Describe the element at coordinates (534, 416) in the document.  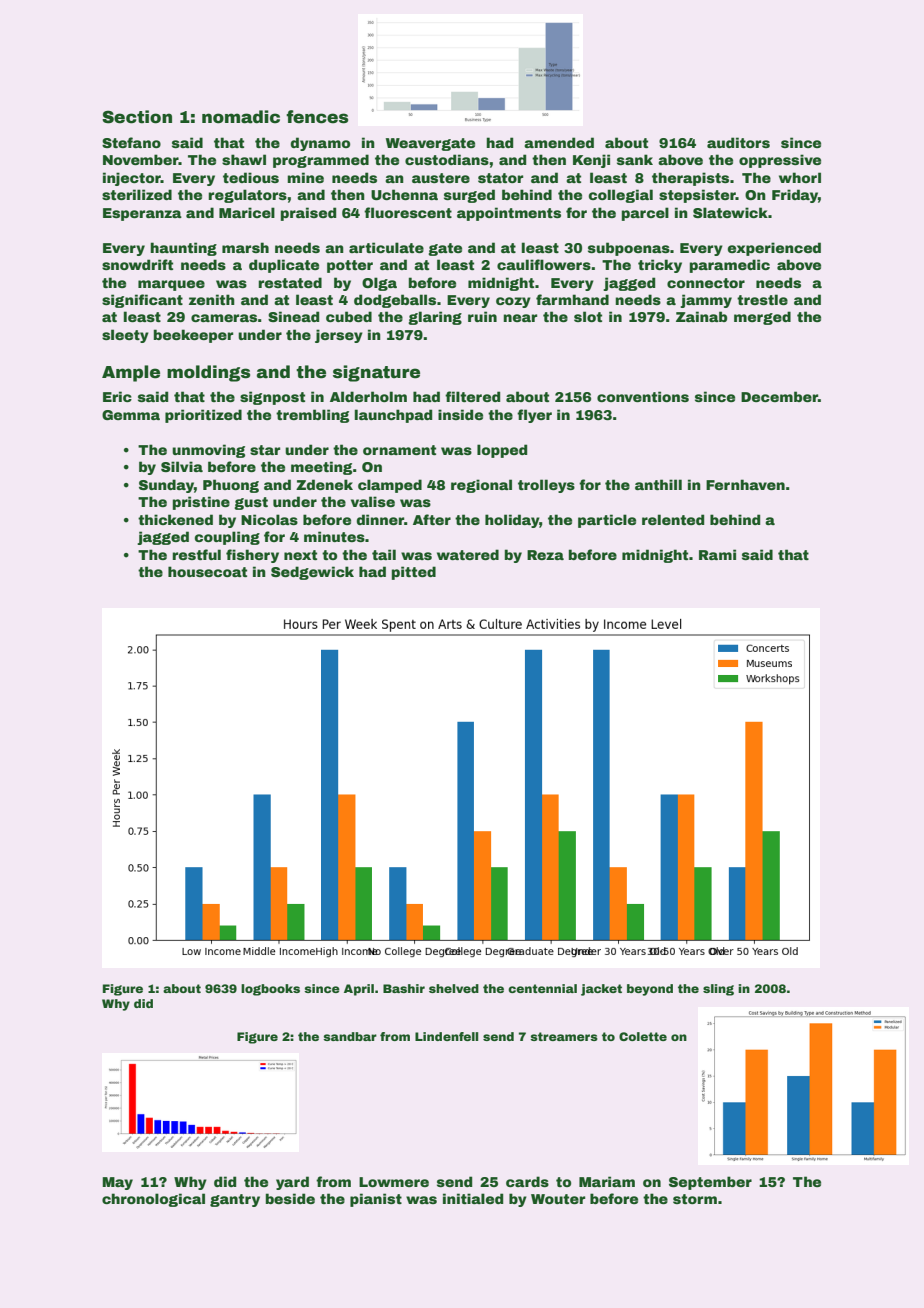
I see `flyer` at that location.
